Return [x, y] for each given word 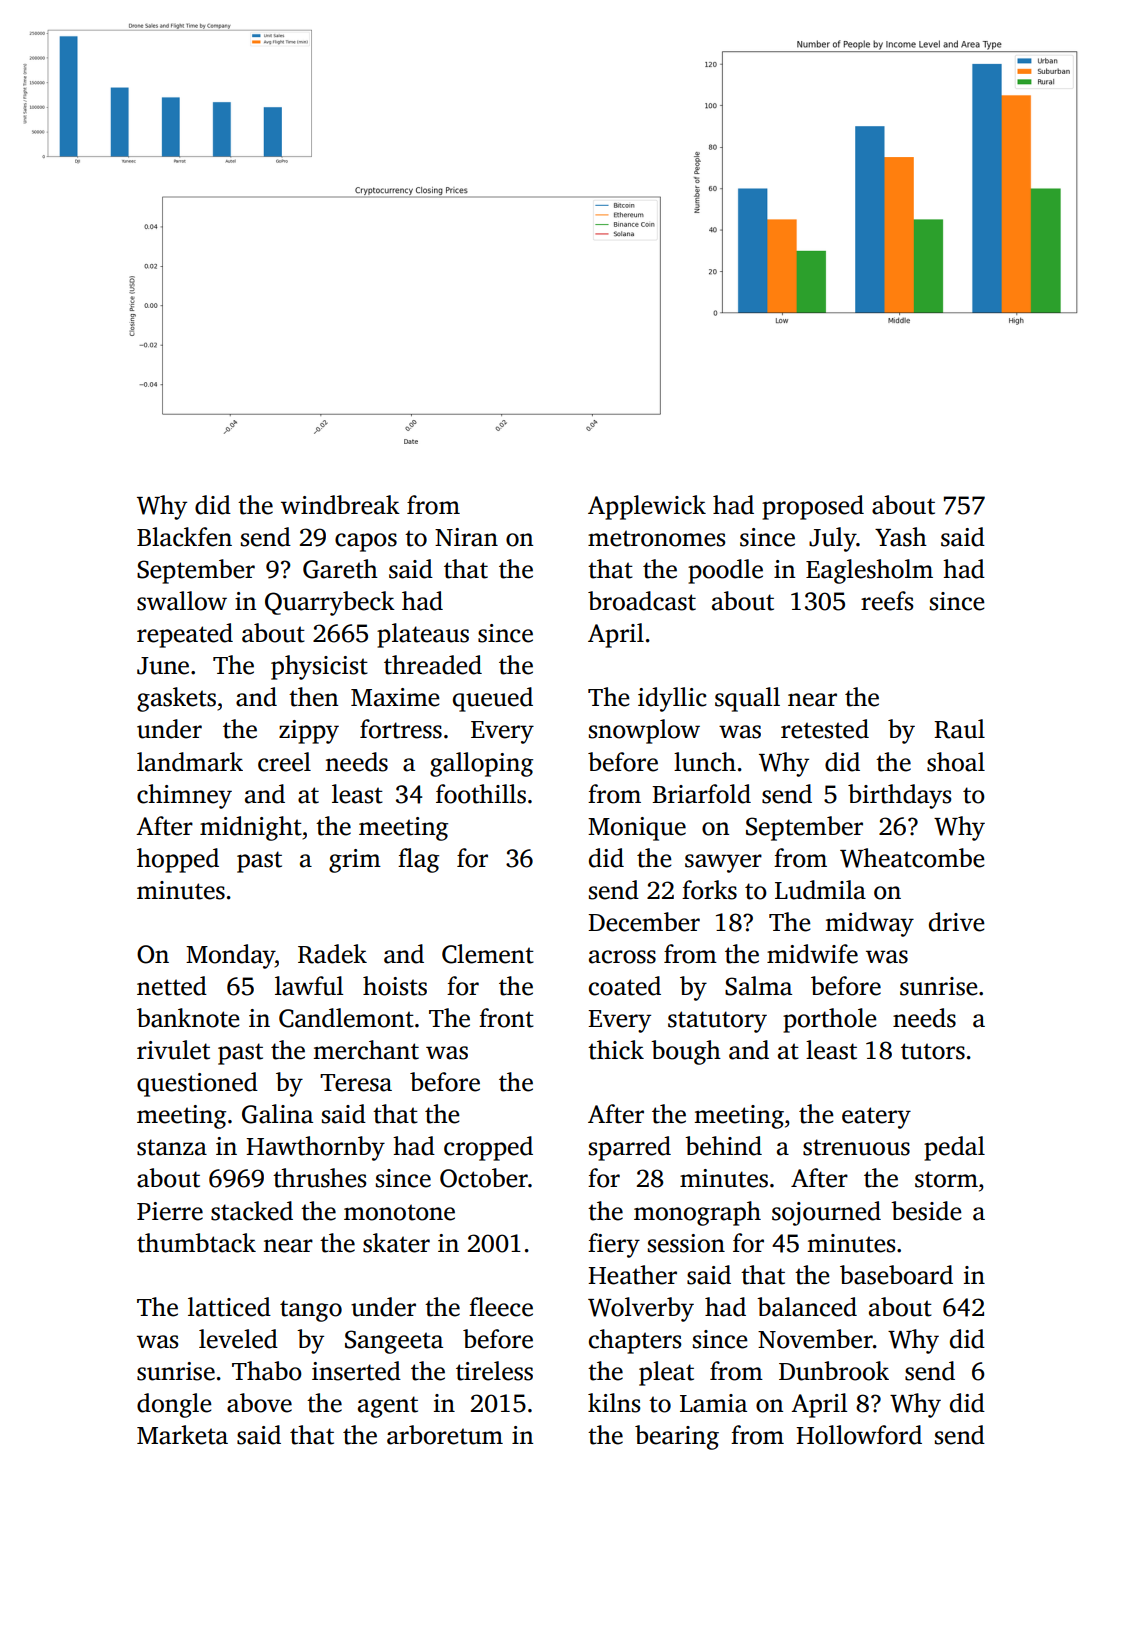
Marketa [182, 1435]
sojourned [826, 1213]
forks [709, 890]
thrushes [320, 1178]
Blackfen [184, 537]
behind [723, 1146]
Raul [959, 729]
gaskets [176, 699]
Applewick [647, 507]
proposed [813, 507]
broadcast [642, 601]
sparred [630, 1148]
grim [355, 861]
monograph [697, 1213]
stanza [172, 1147]
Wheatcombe [912, 858]
